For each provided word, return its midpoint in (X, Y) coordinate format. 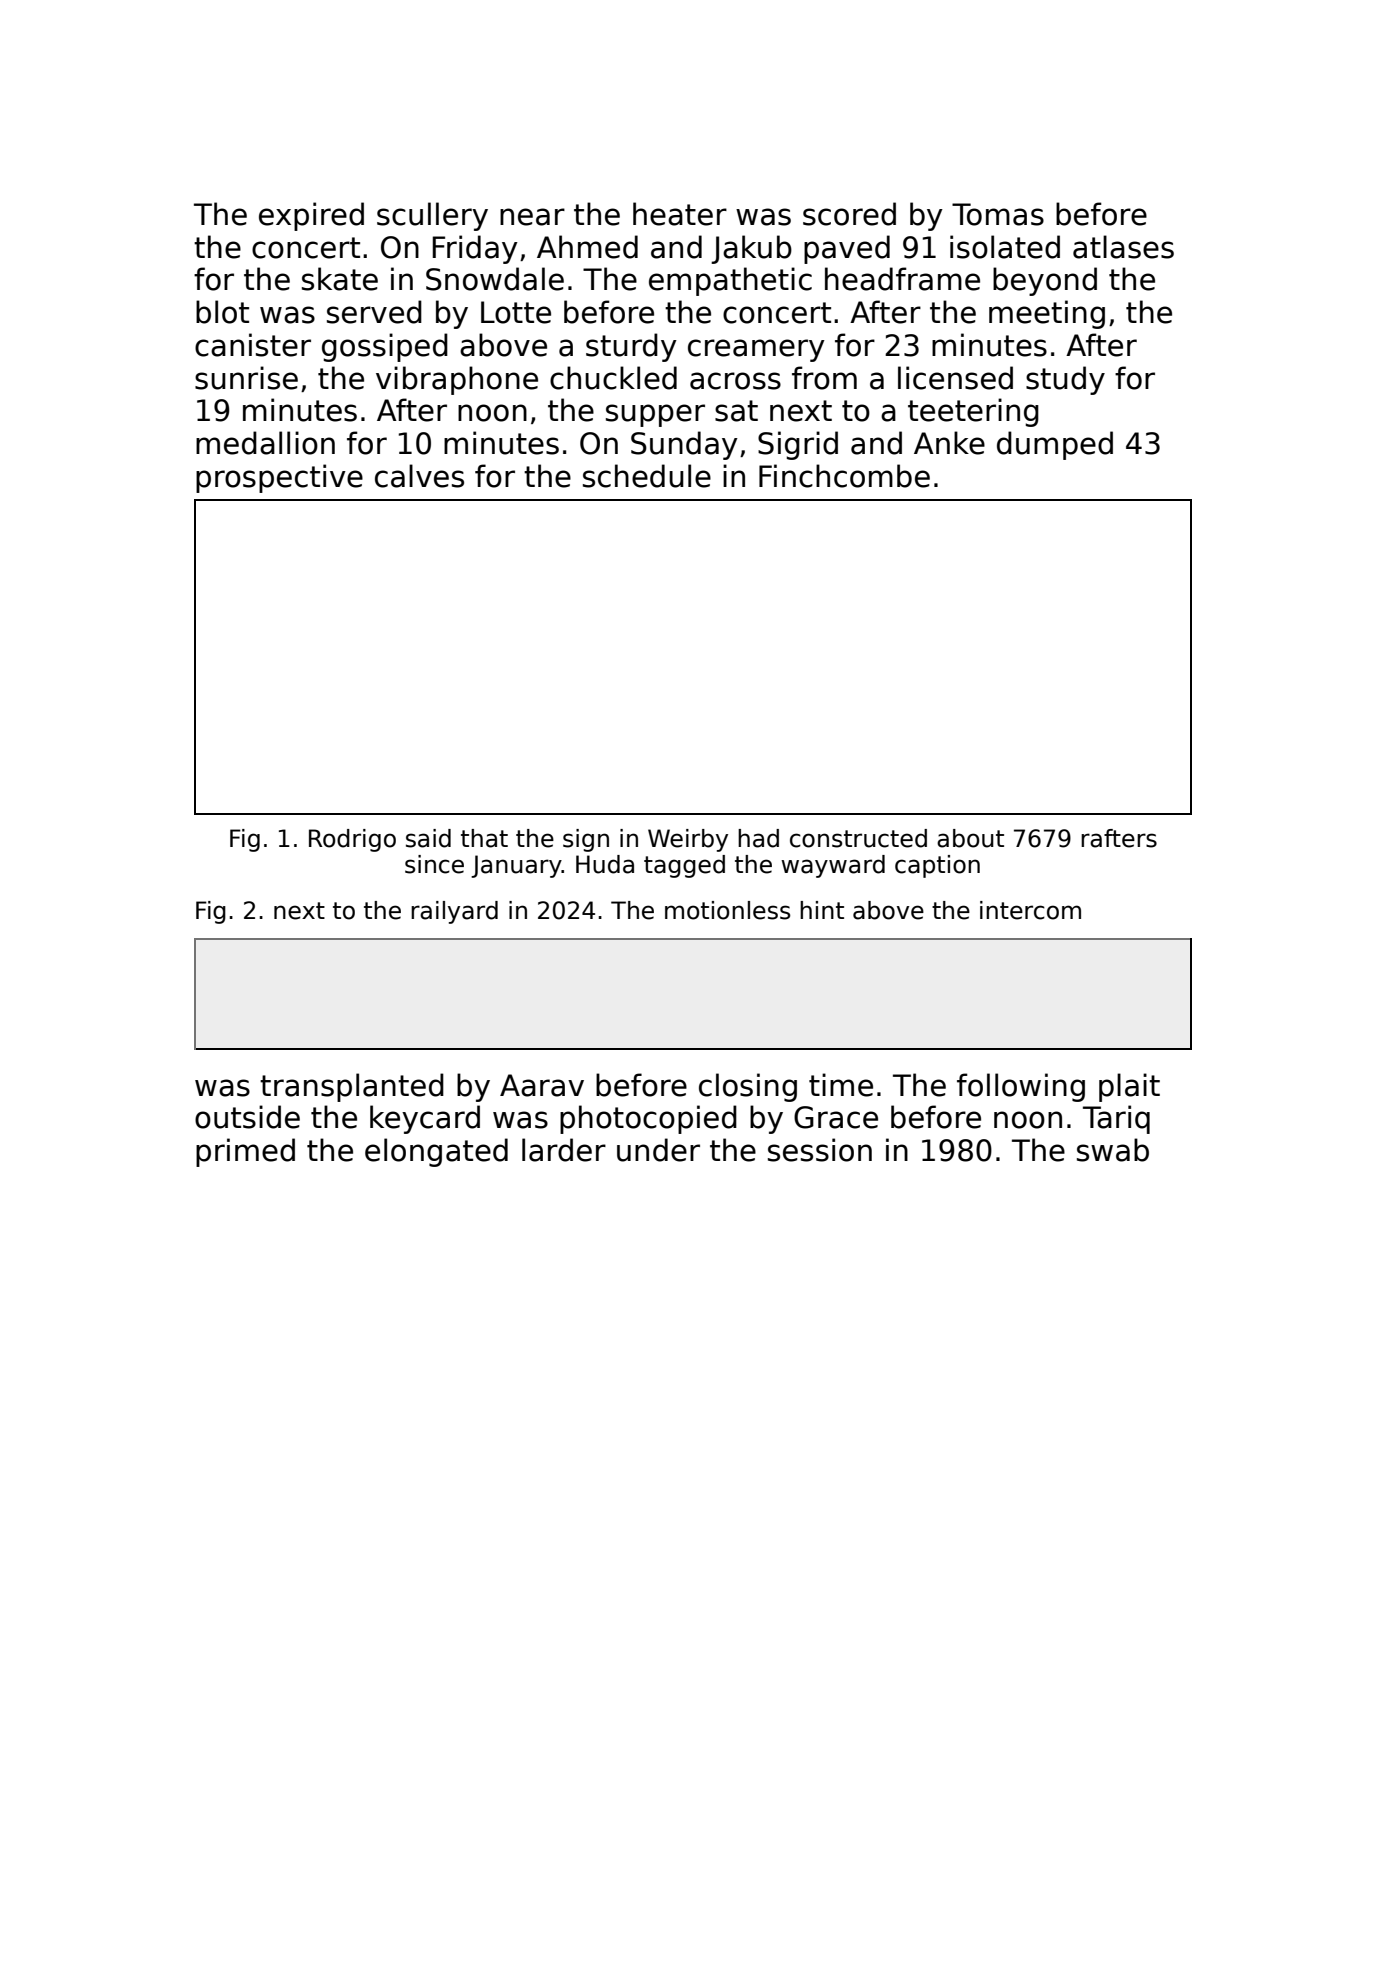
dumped (1055, 445)
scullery (432, 216)
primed (245, 1152)
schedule (647, 476)
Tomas (998, 214)
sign (586, 840)
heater (680, 214)
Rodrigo (352, 840)
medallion (265, 443)
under (658, 1150)
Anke (949, 443)
